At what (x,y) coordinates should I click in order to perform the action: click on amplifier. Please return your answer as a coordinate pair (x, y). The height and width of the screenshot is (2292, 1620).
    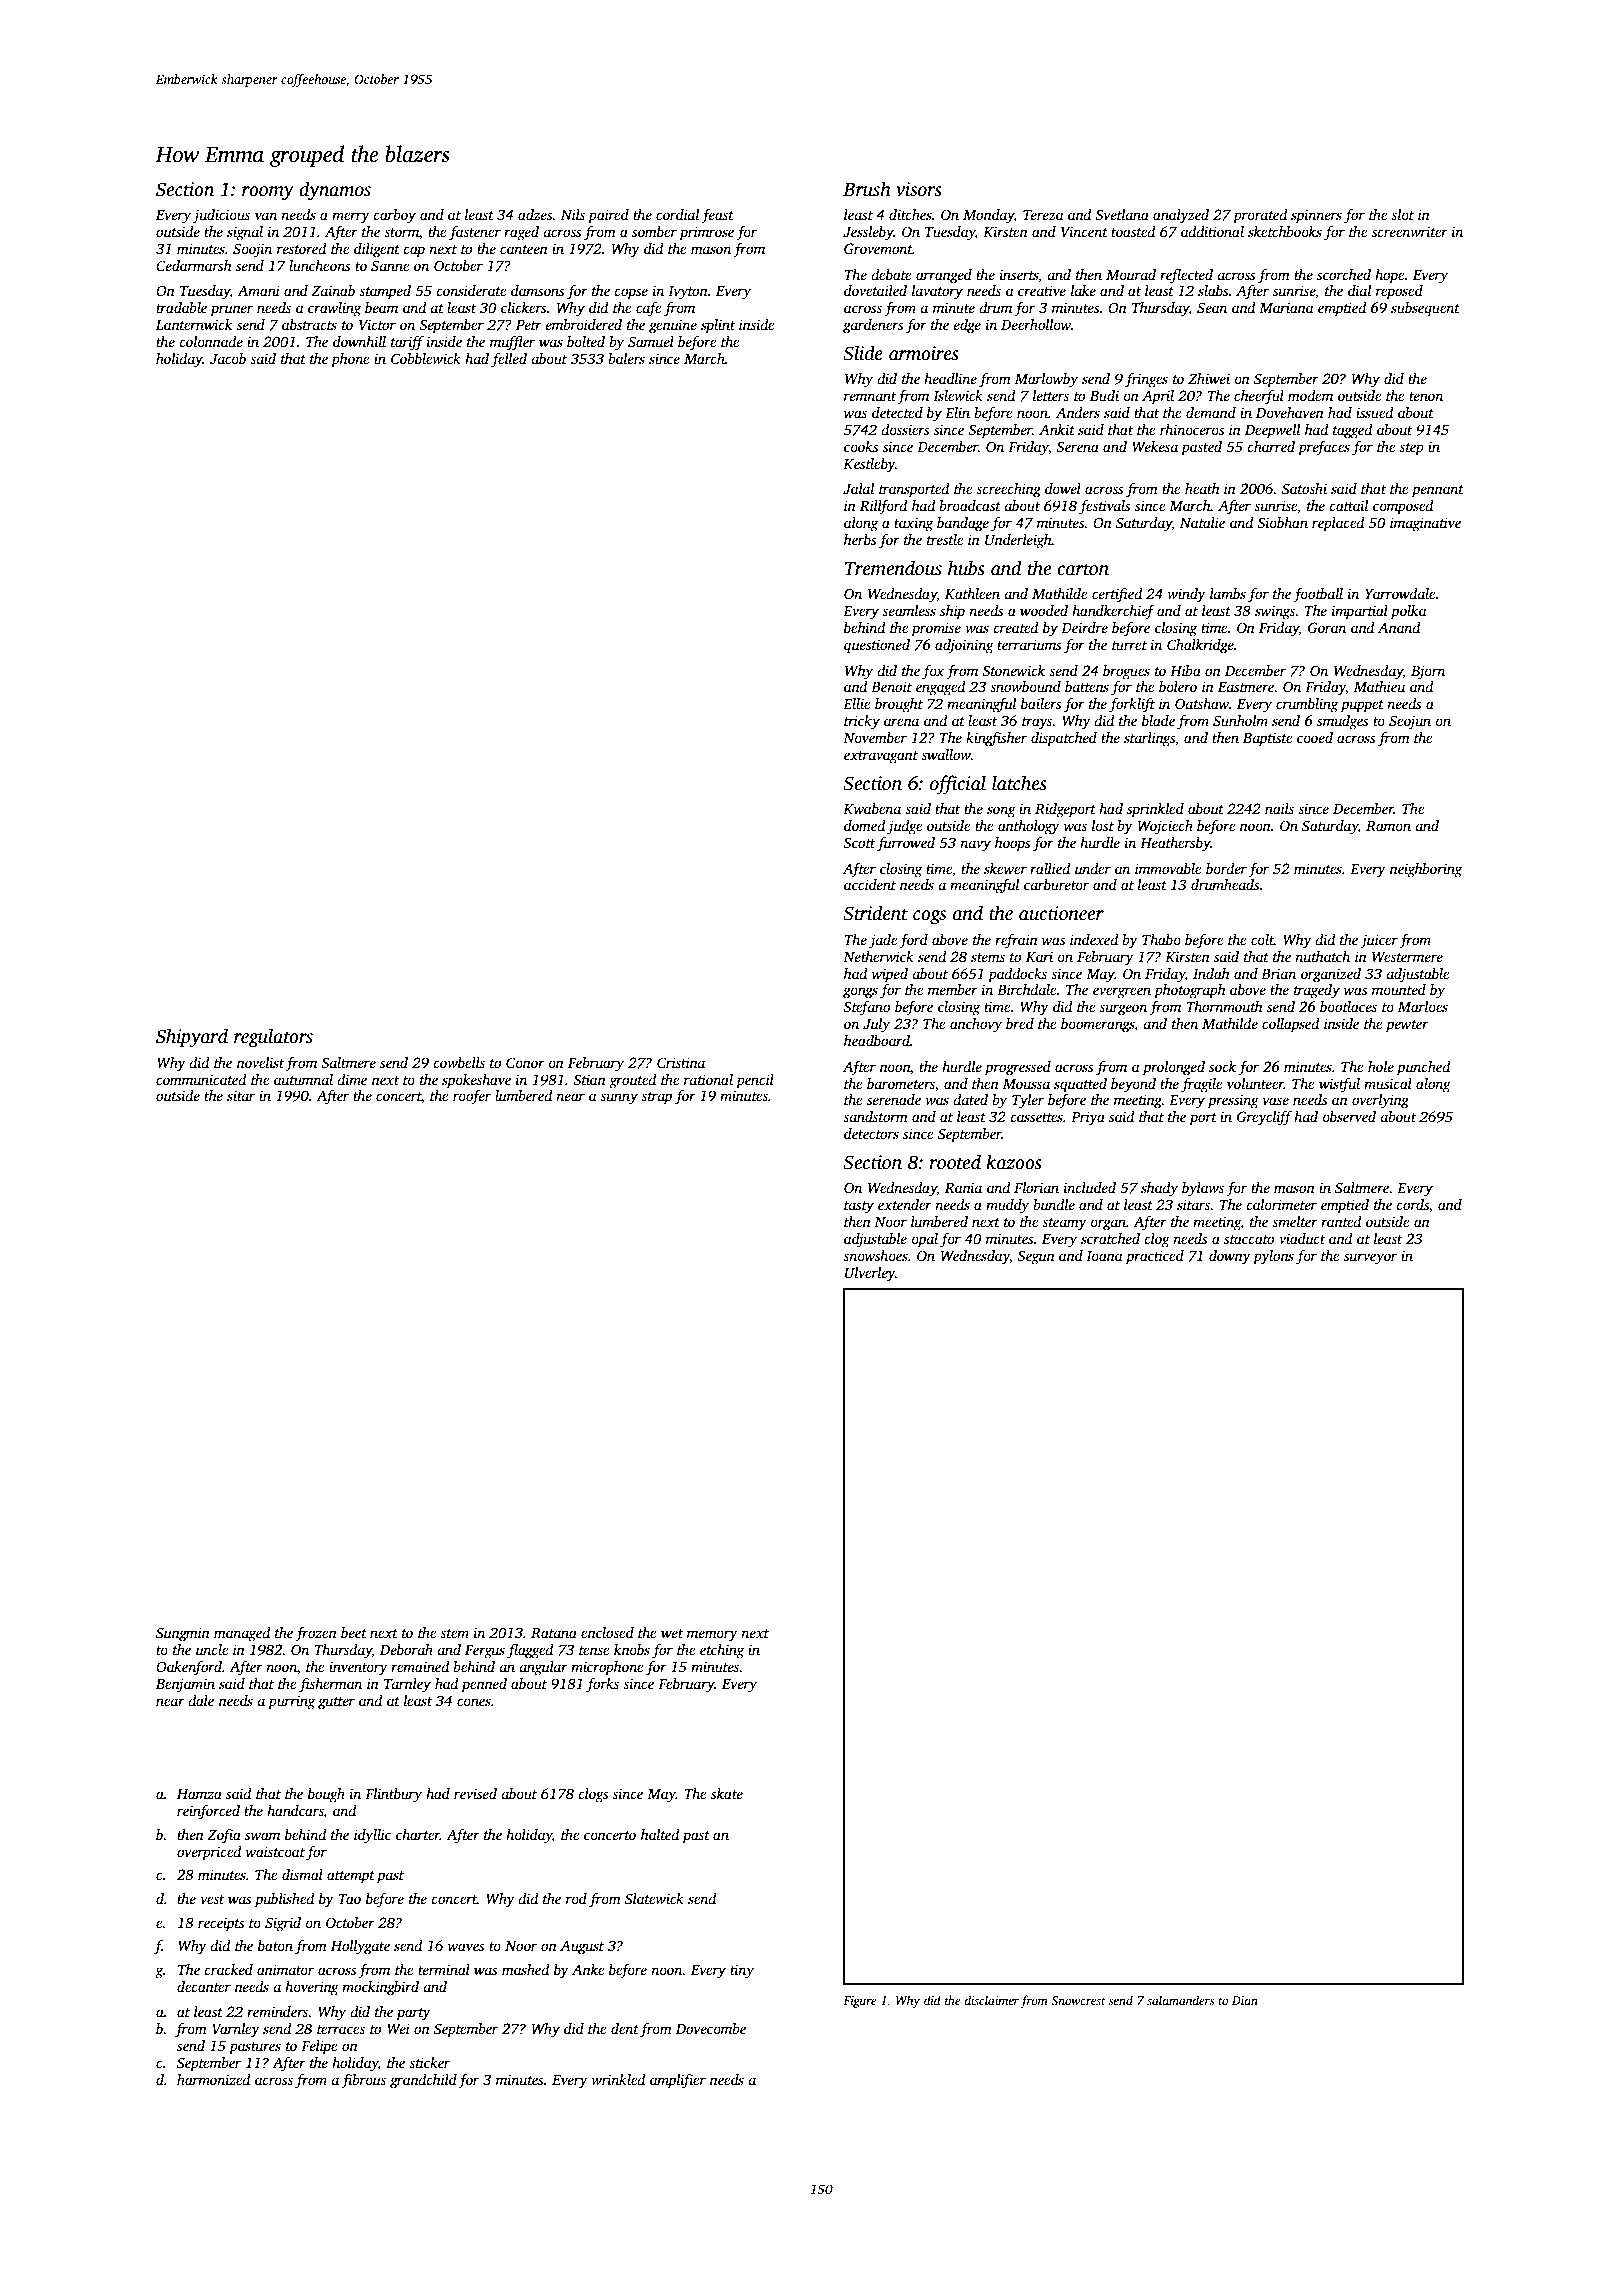
    Looking at the image, I should click on (678, 2081).
